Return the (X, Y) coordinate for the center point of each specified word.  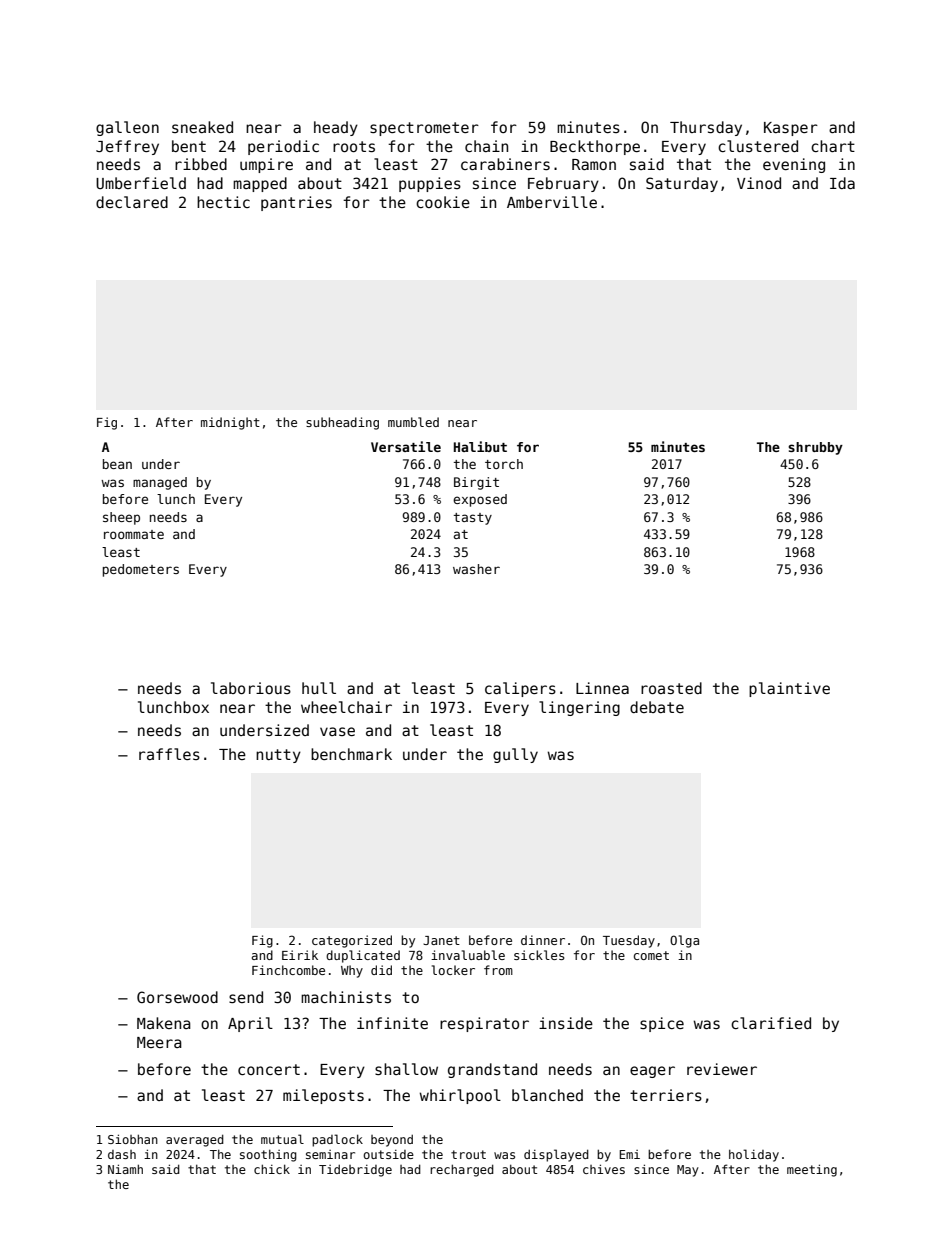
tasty (473, 519)
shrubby (815, 448)
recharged (462, 1170)
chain (486, 146)
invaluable (468, 955)
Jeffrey (127, 147)
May (688, 1171)
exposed (480, 500)
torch (504, 464)
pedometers (141, 570)
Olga (684, 941)
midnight (230, 423)
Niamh (125, 1169)
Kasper (791, 129)
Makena (164, 1023)
